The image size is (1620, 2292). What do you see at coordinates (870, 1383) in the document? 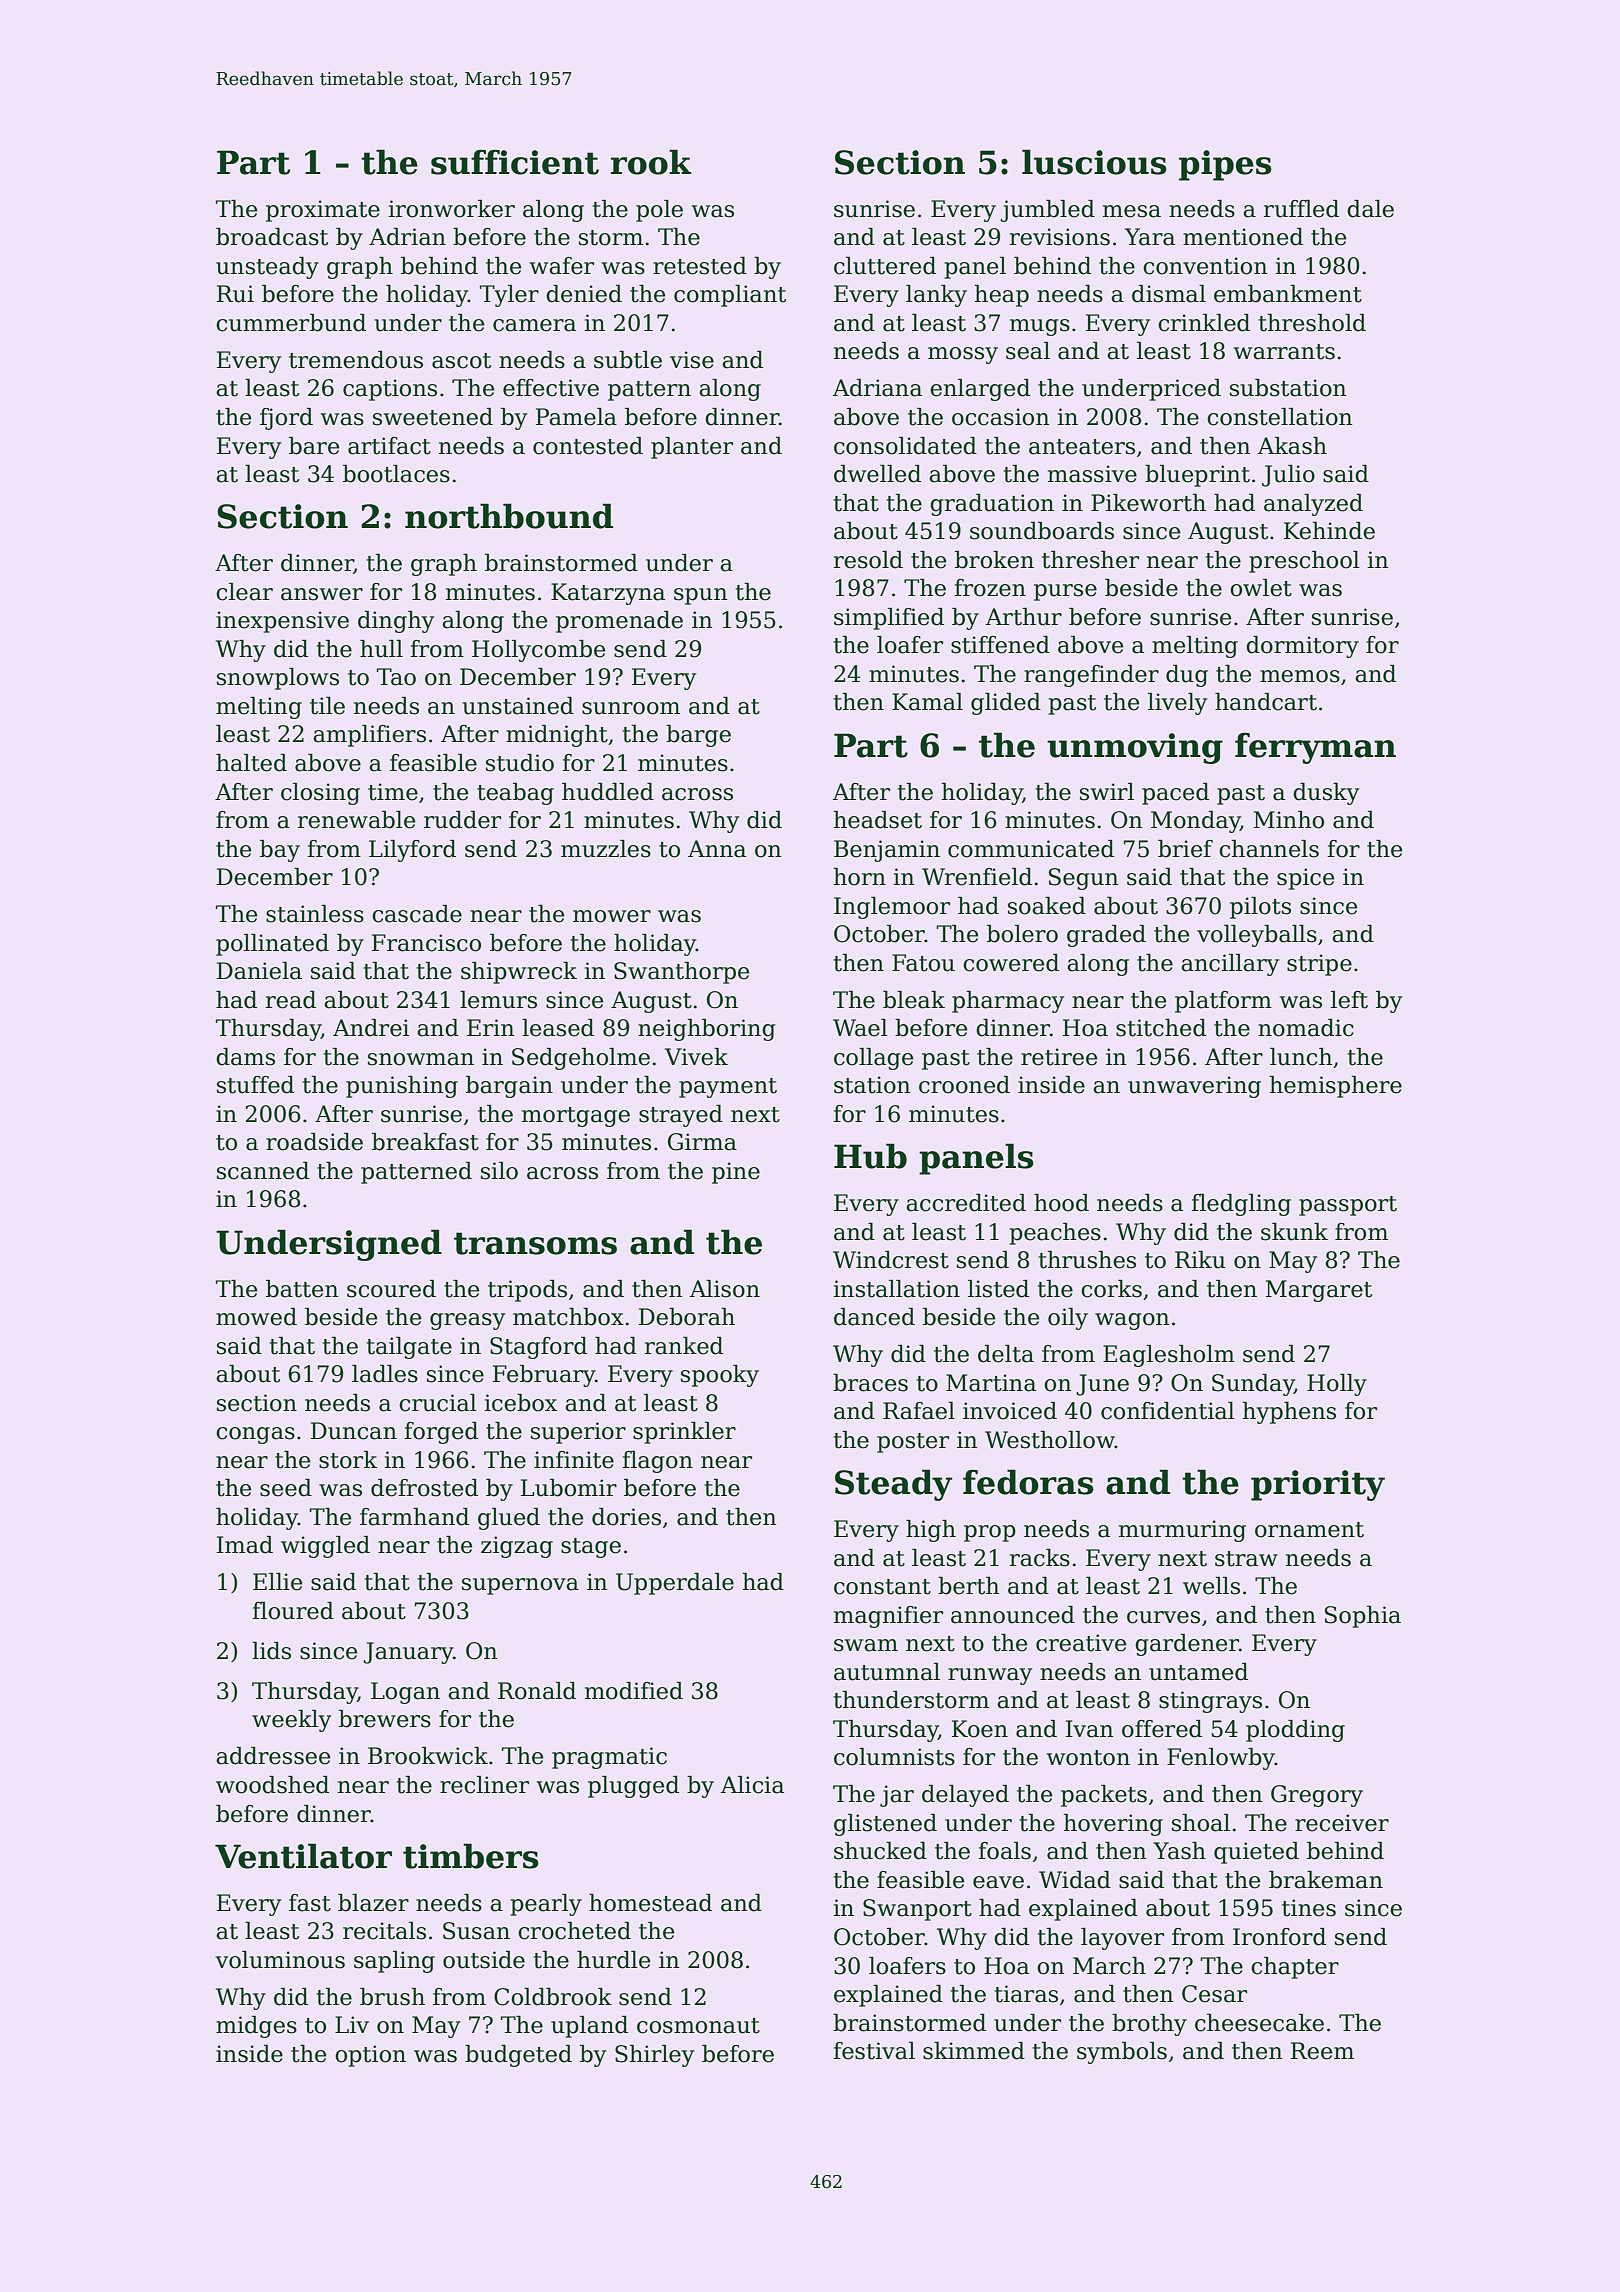
I see `braces` at bounding box center [870, 1383].
